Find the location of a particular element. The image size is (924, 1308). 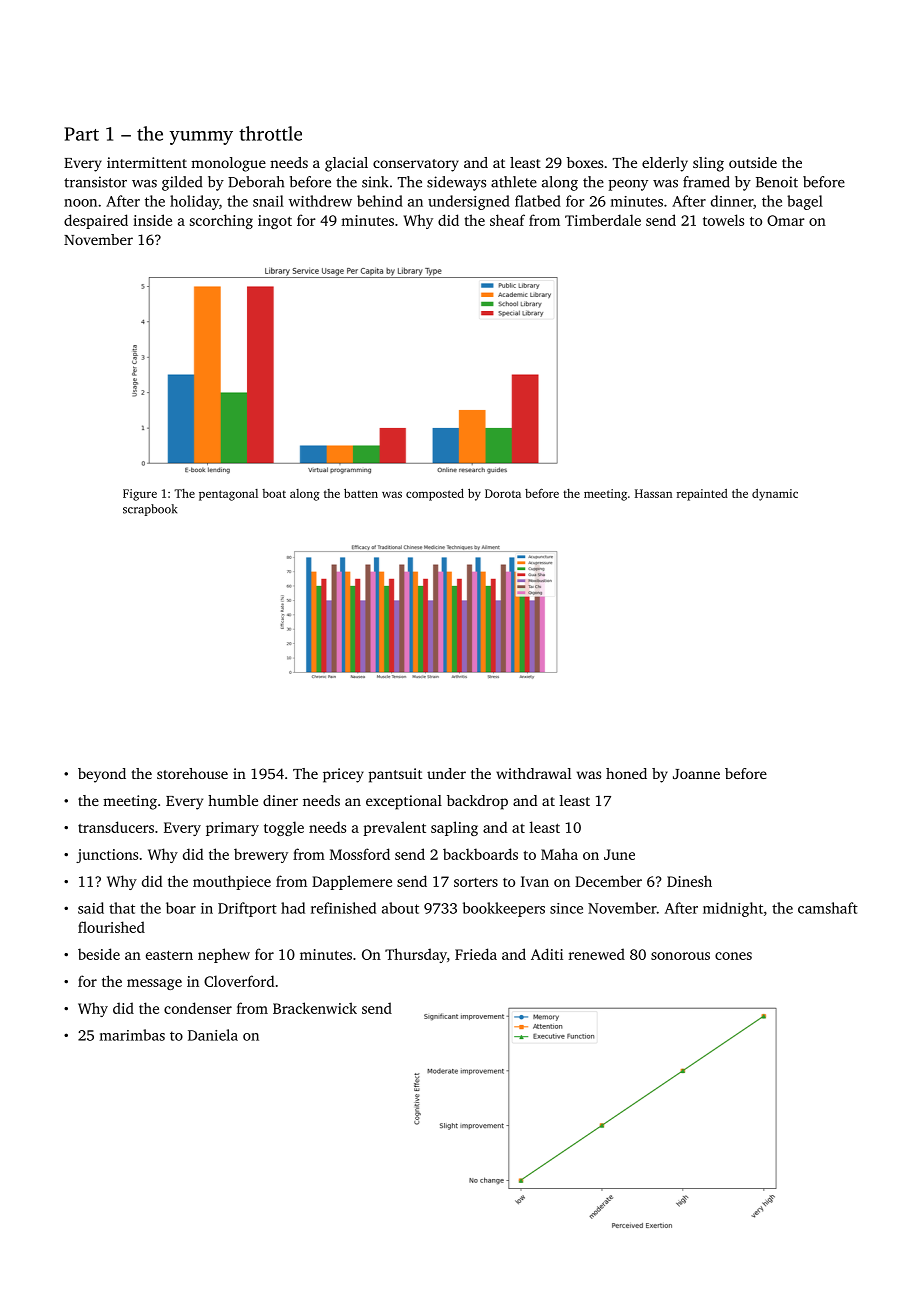

transducers is located at coordinates (116, 827).
